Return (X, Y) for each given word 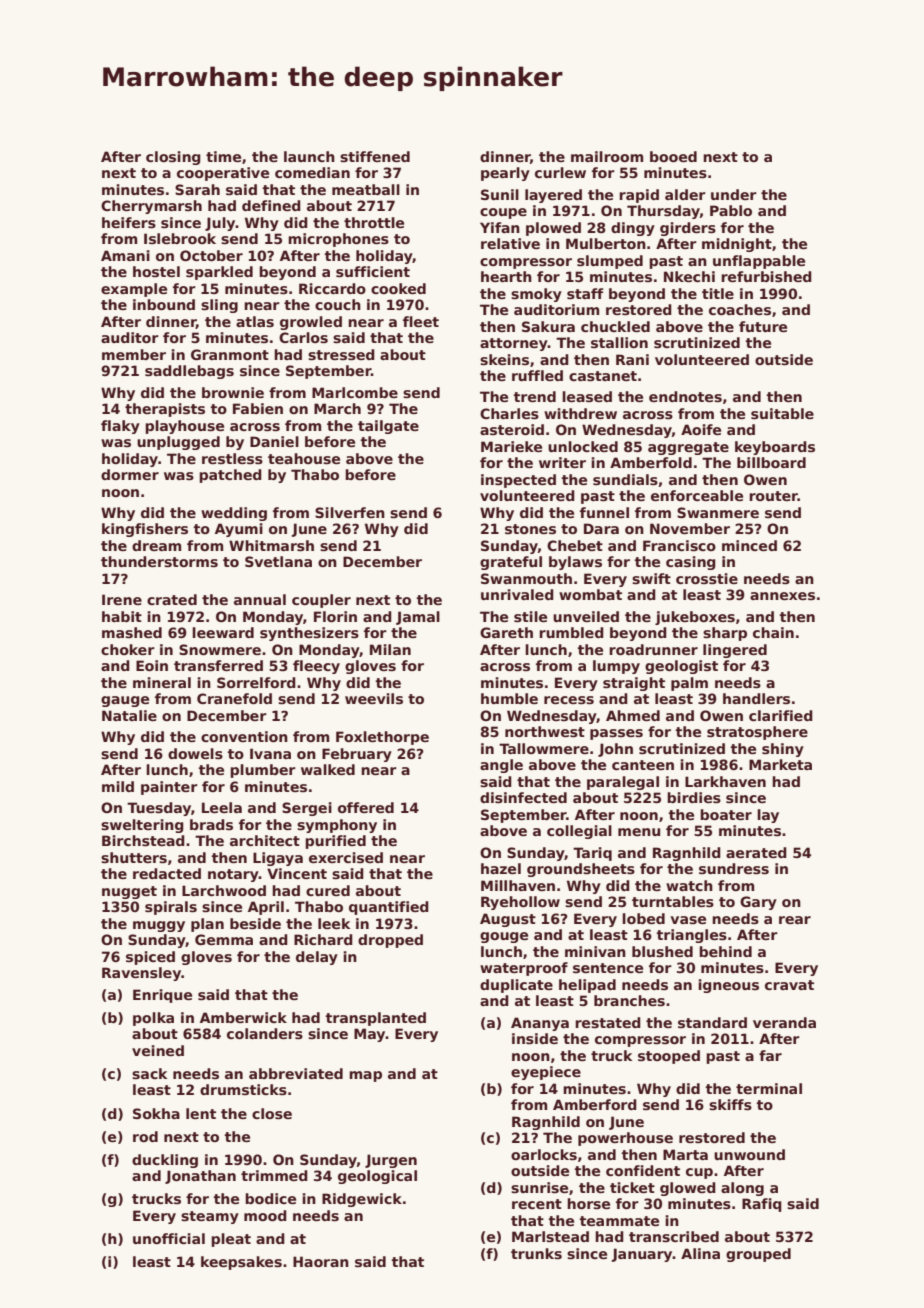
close (272, 1113)
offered (366, 807)
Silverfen (350, 512)
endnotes (685, 396)
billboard (771, 462)
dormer (130, 474)
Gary (758, 903)
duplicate (516, 986)
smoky (536, 295)
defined (271, 205)
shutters (134, 857)
